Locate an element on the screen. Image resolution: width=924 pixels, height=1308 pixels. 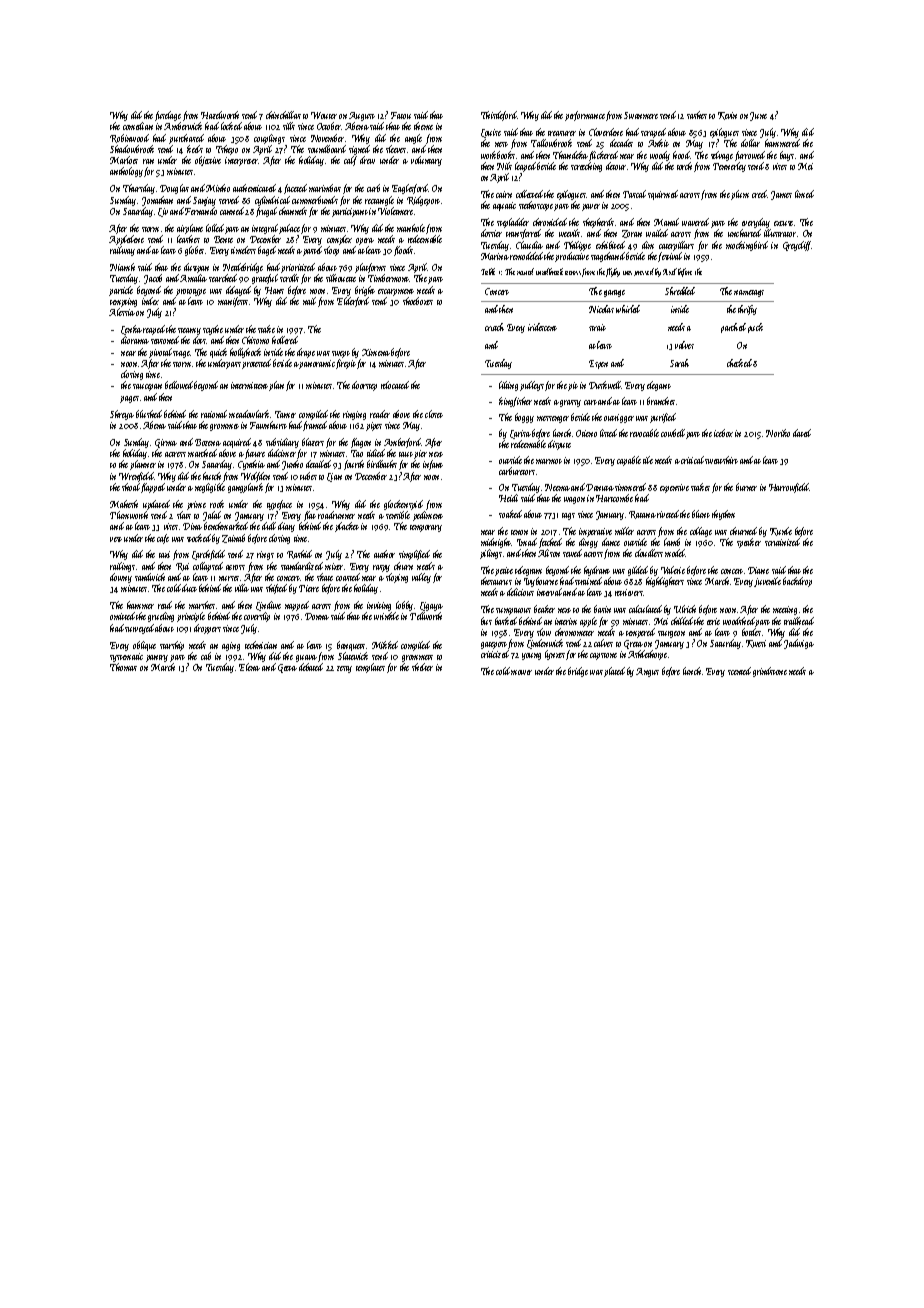
parched is located at coordinates (733, 328).
